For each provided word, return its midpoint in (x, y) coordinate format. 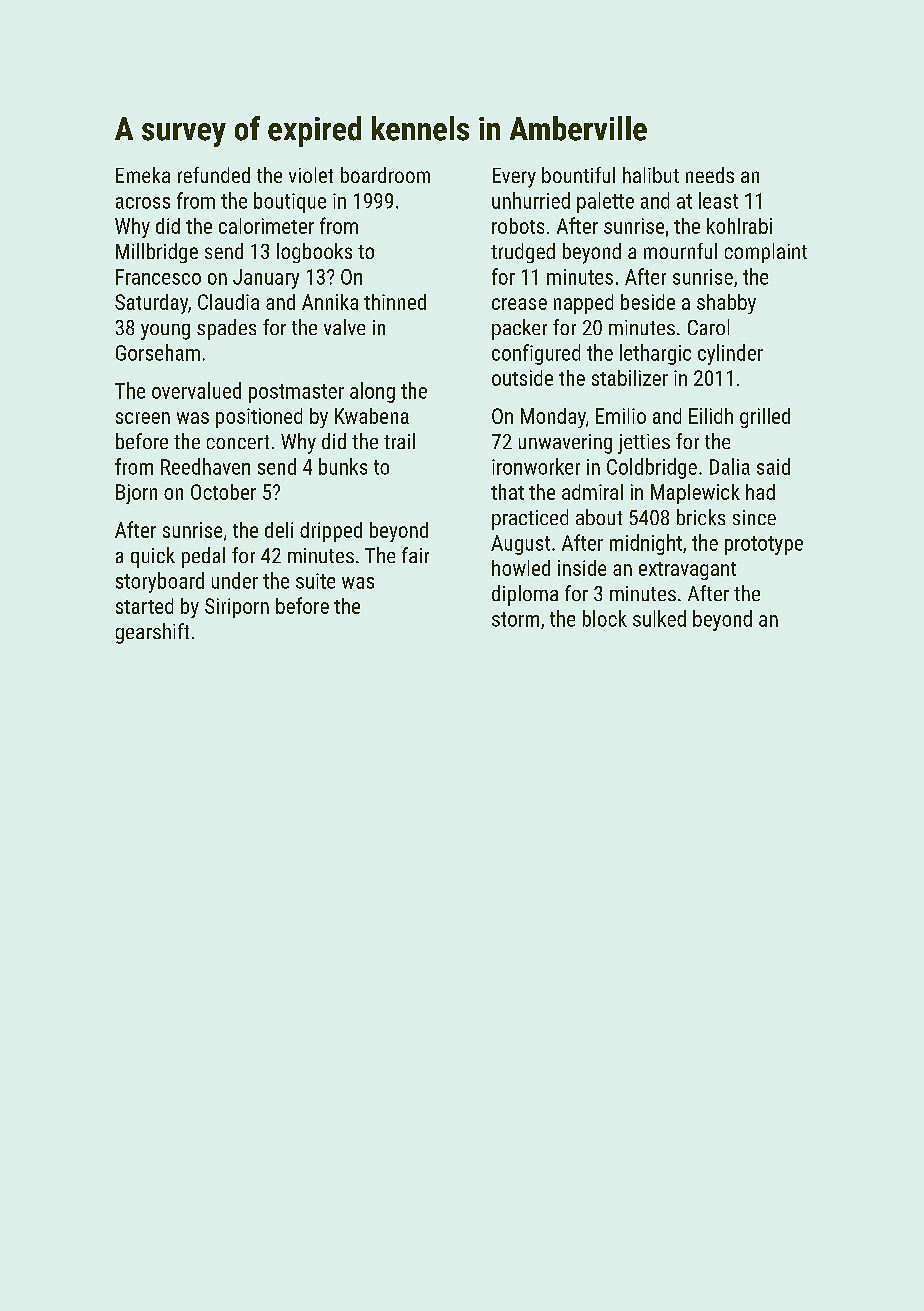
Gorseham (158, 352)
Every (514, 178)
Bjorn (136, 494)
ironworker (536, 466)
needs (710, 175)
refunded (214, 175)
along (372, 392)
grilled (765, 418)
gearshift (152, 633)
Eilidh (711, 416)
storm (515, 619)
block (605, 618)
